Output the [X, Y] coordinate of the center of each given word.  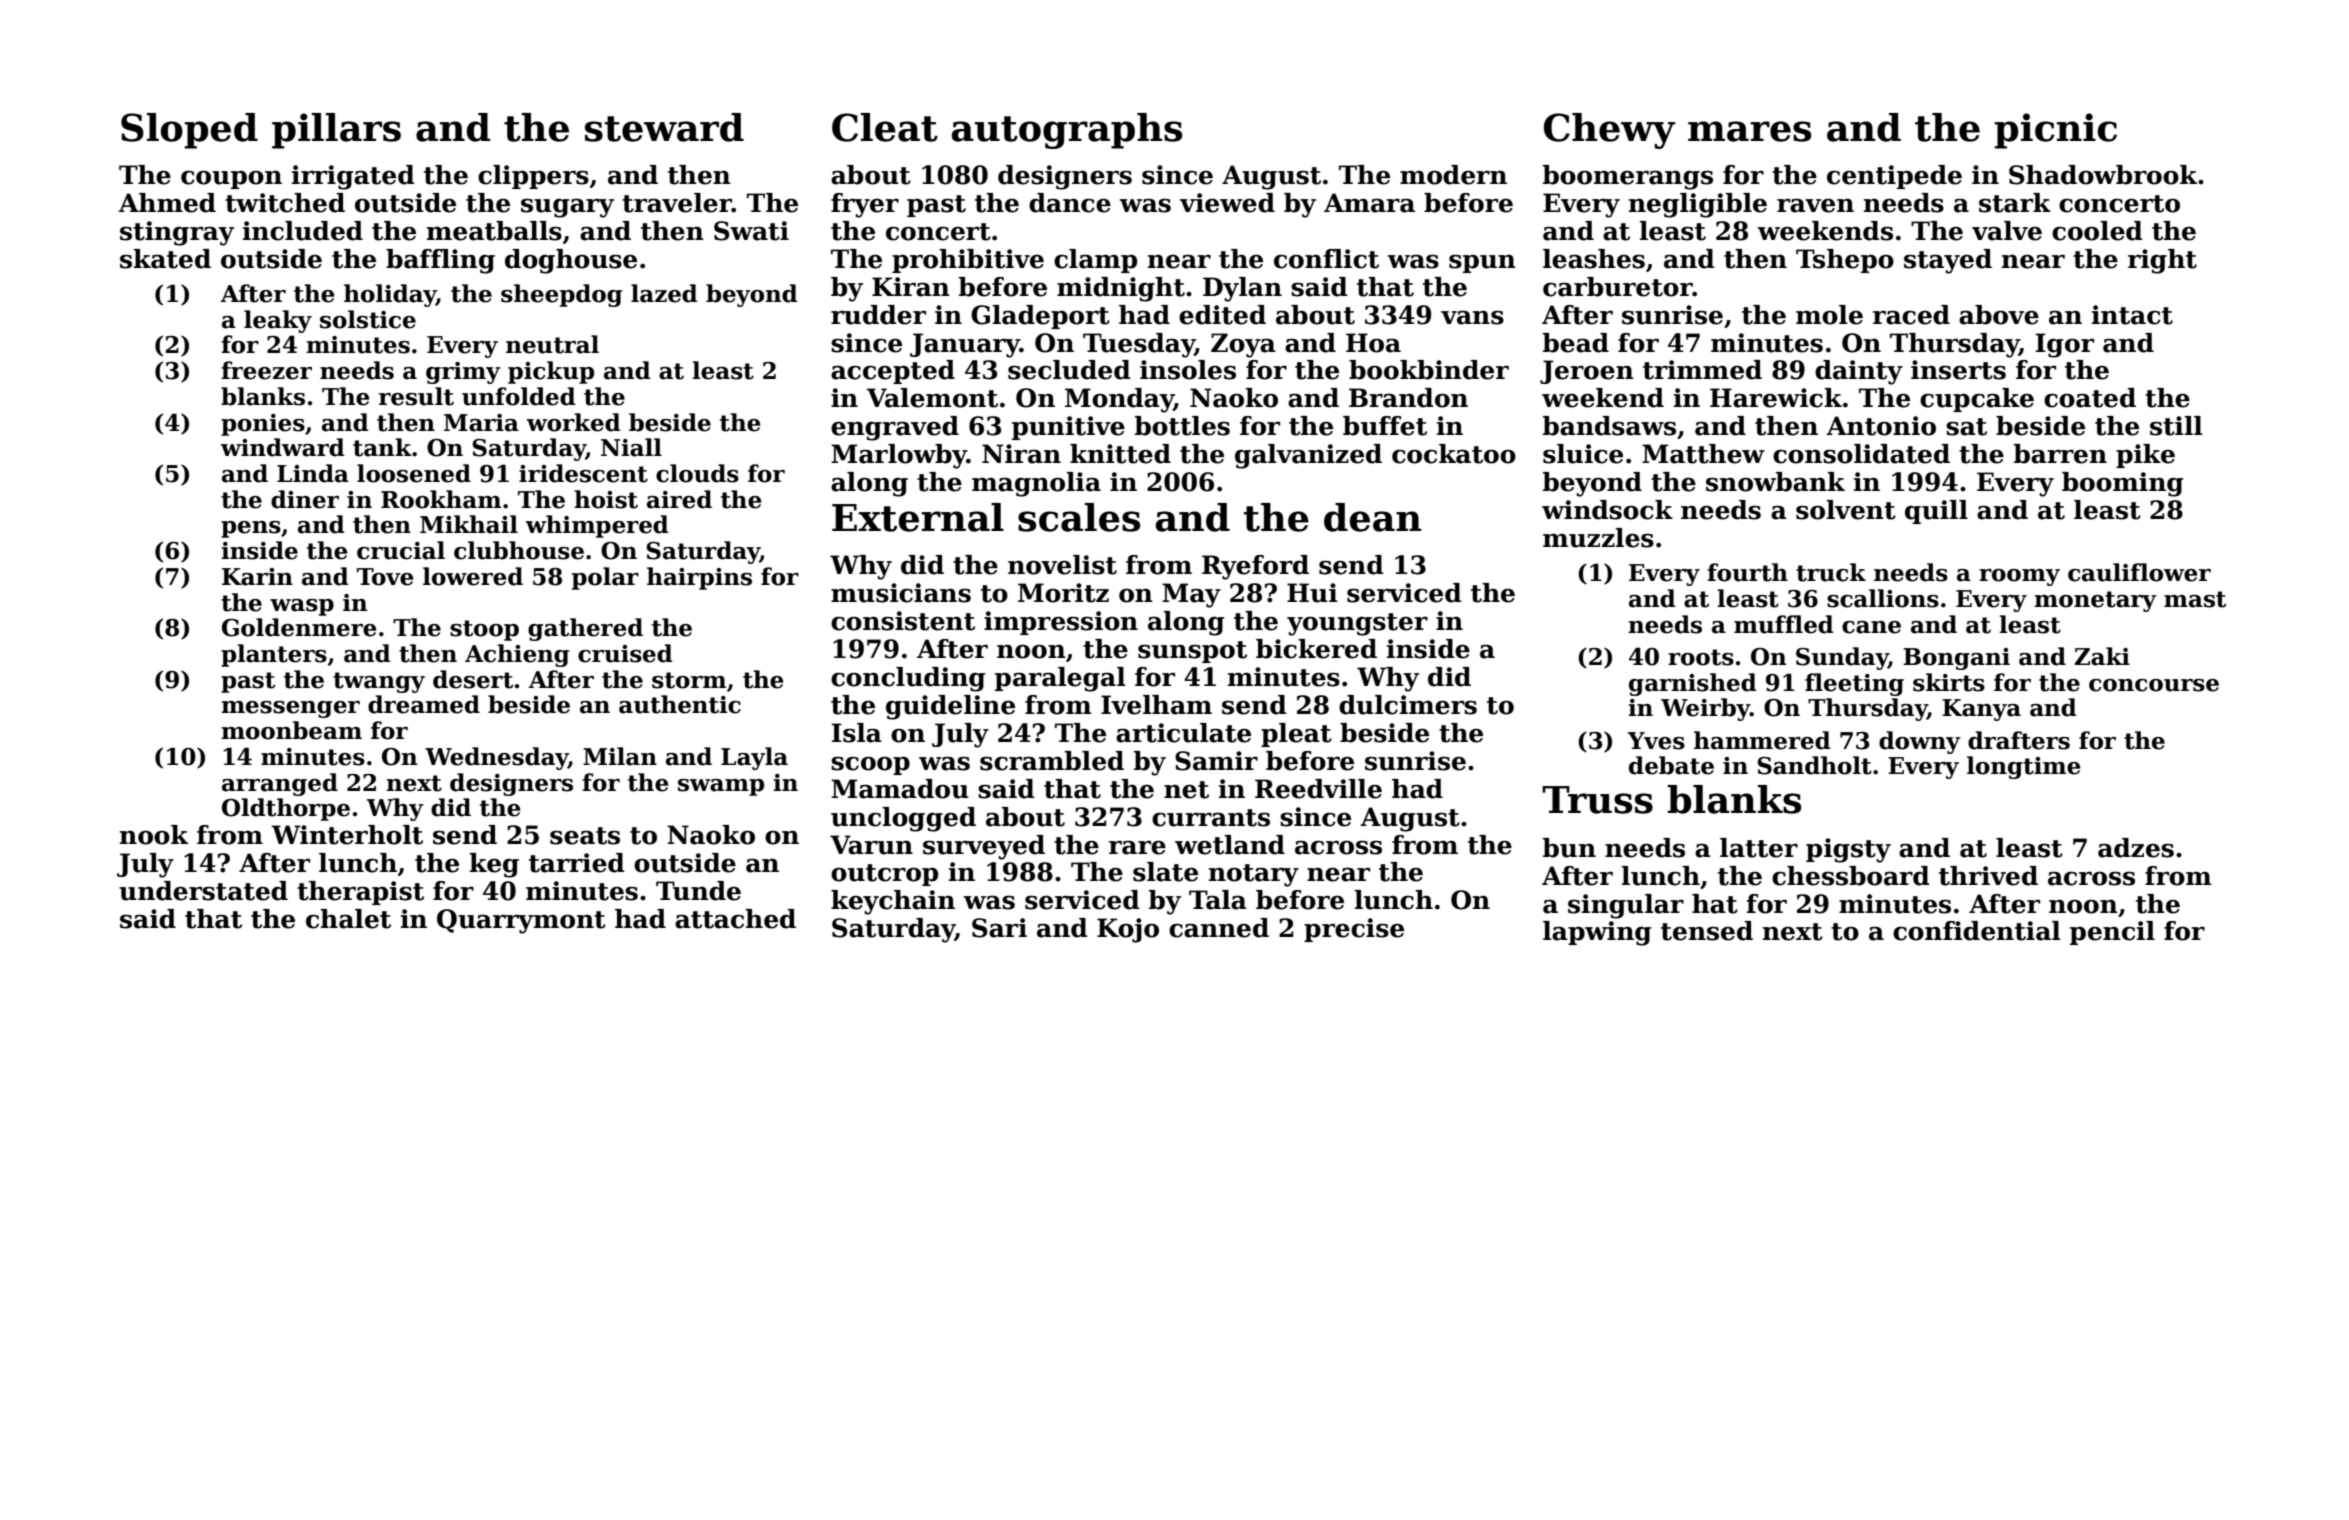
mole [1829, 315]
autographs [1066, 131]
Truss [1597, 800]
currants [1211, 818]
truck [1831, 572]
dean [1373, 517]
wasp [302, 607]
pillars [336, 131]
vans [1472, 317]
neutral [552, 344]
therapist [360, 893]
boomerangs [1628, 177]
